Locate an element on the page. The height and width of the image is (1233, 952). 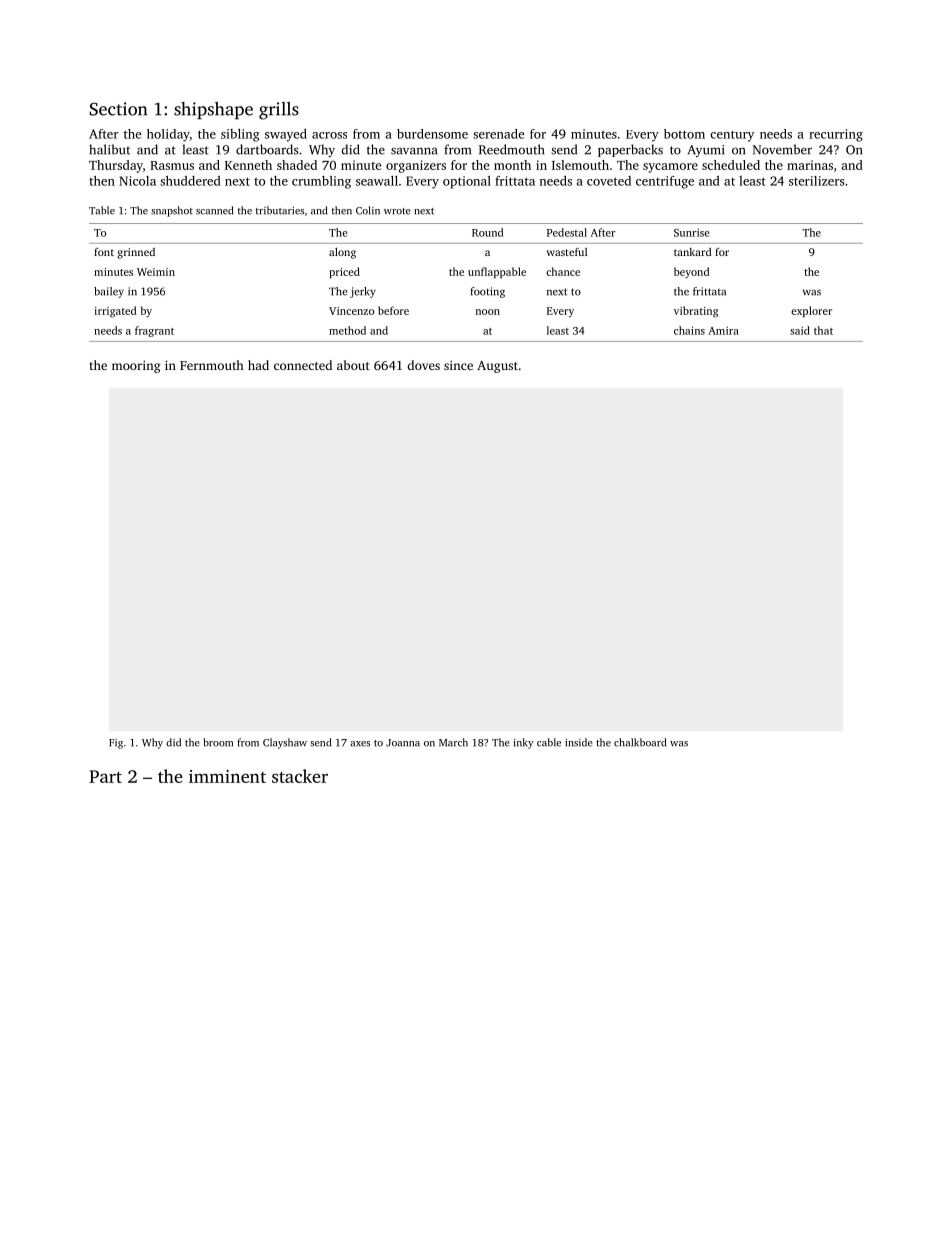
chalkboard is located at coordinates (640, 742).
